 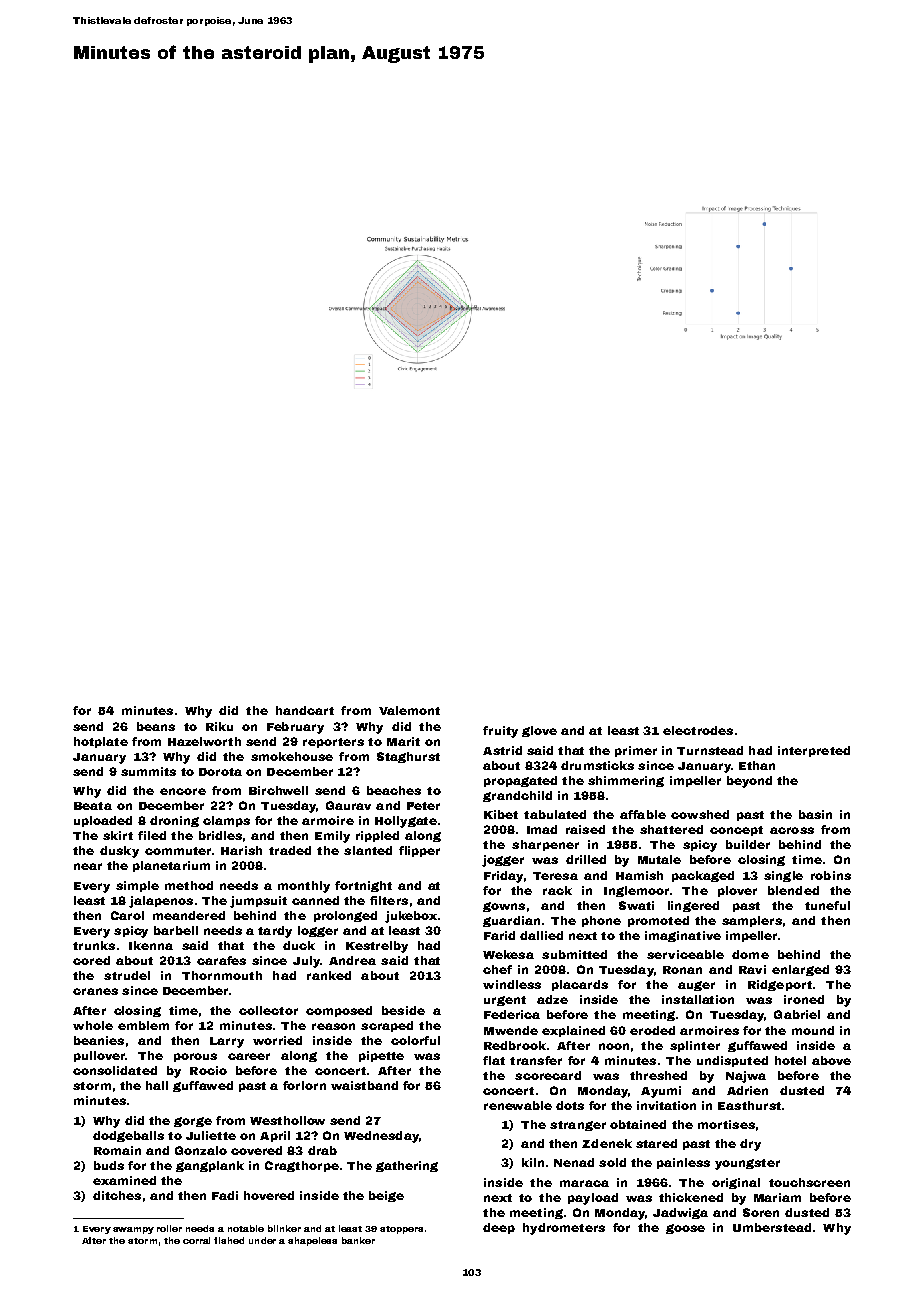 What do you see at coordinates (219, 726) in the screenshot?
I see `Riku` at bounding box center [219, 726].
